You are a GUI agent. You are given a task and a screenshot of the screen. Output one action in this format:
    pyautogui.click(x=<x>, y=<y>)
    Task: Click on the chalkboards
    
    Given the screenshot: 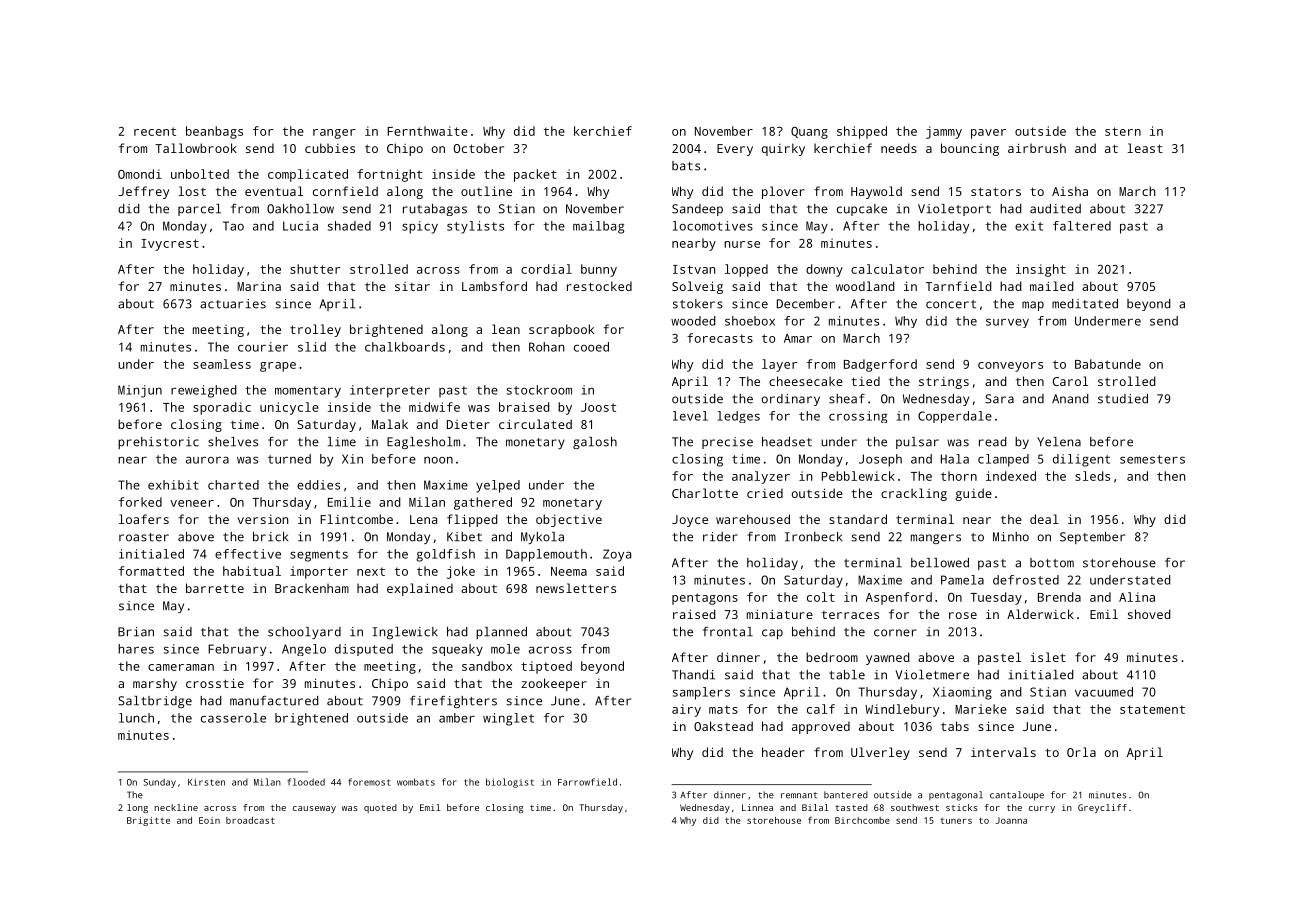 What is the action you would take?
    pyautogui.click(x=405, y=347)
